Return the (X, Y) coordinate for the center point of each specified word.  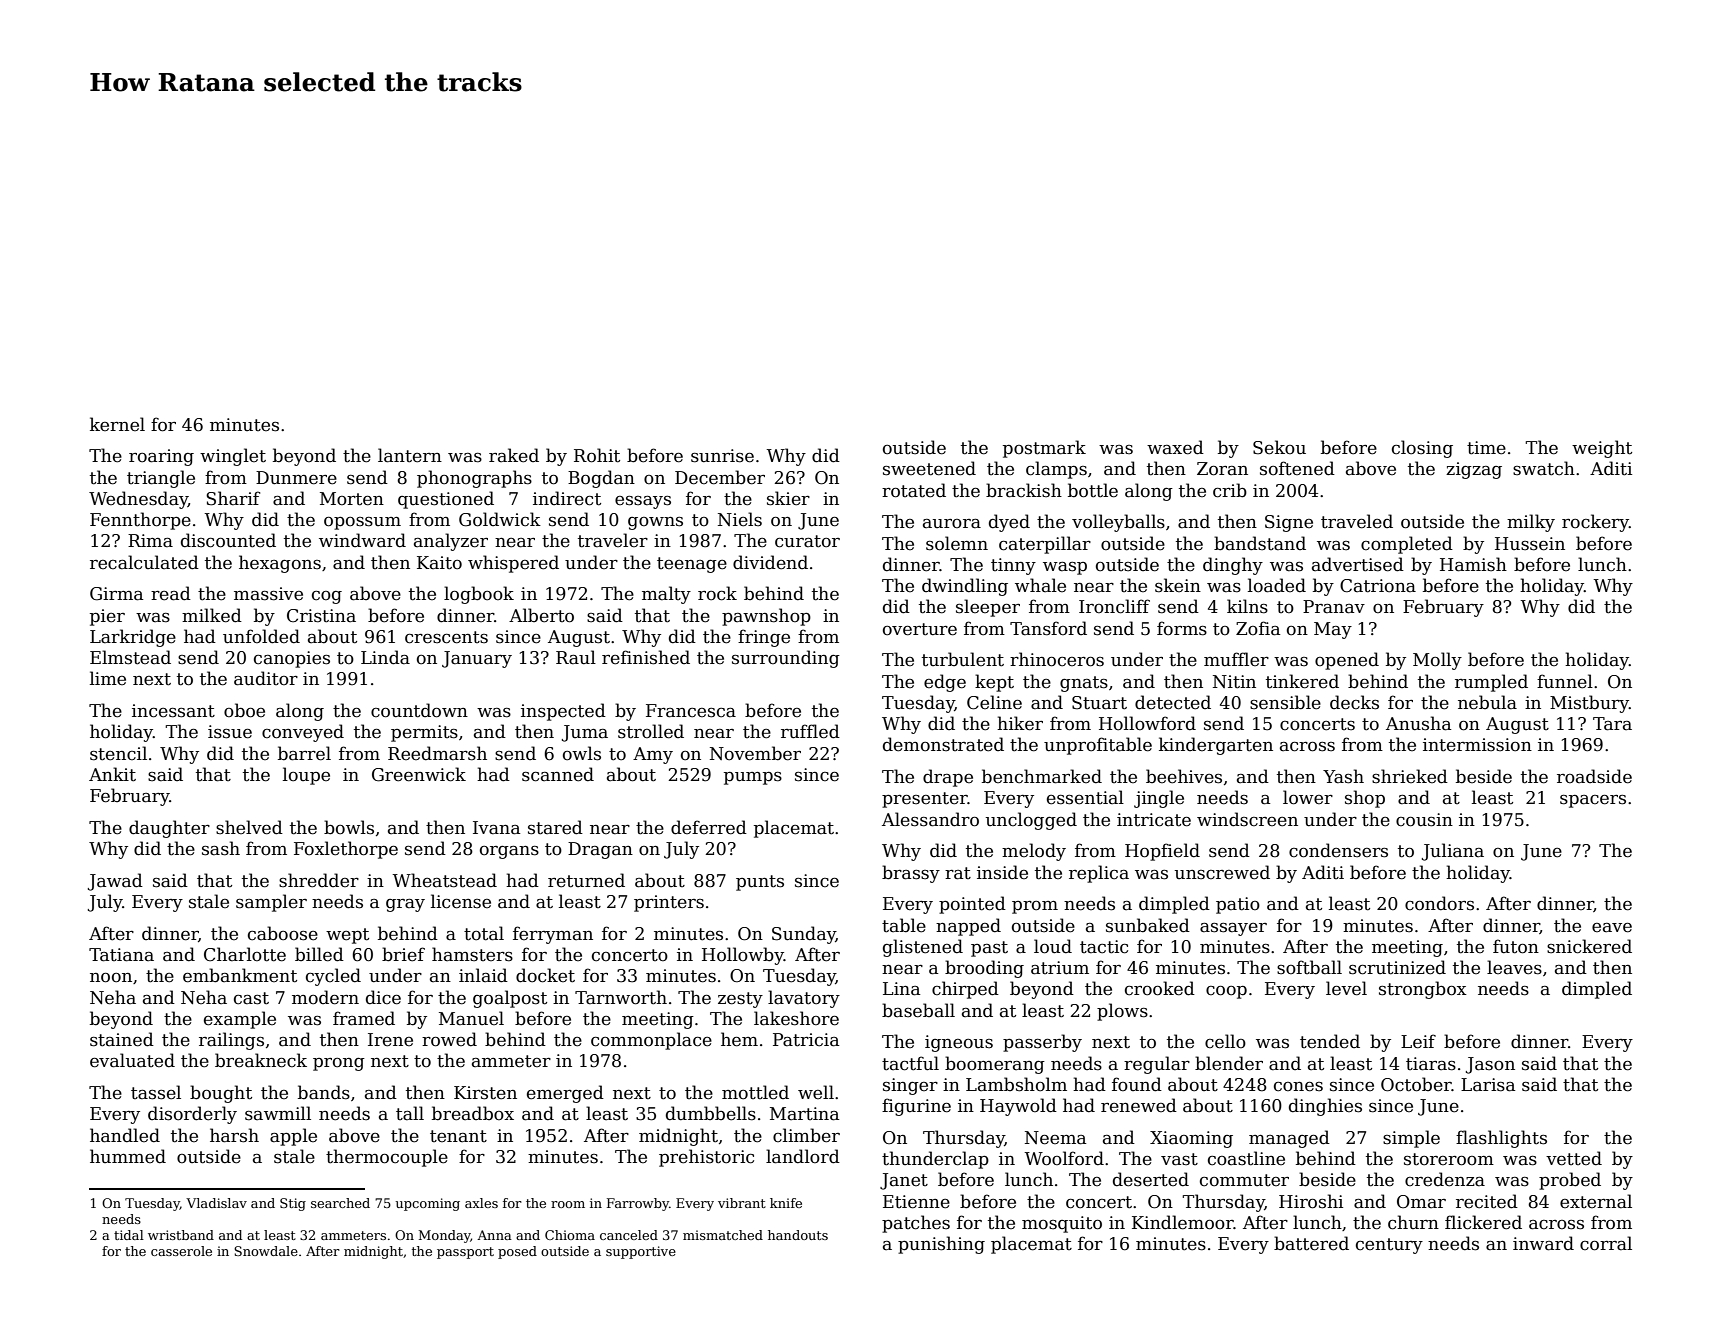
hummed (128, 1156)
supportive (641, 1252)
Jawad (115, 882)
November (755, 753)
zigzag (1474, 470)
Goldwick (500, 519)
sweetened (929, 468)
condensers (1338, 850)
